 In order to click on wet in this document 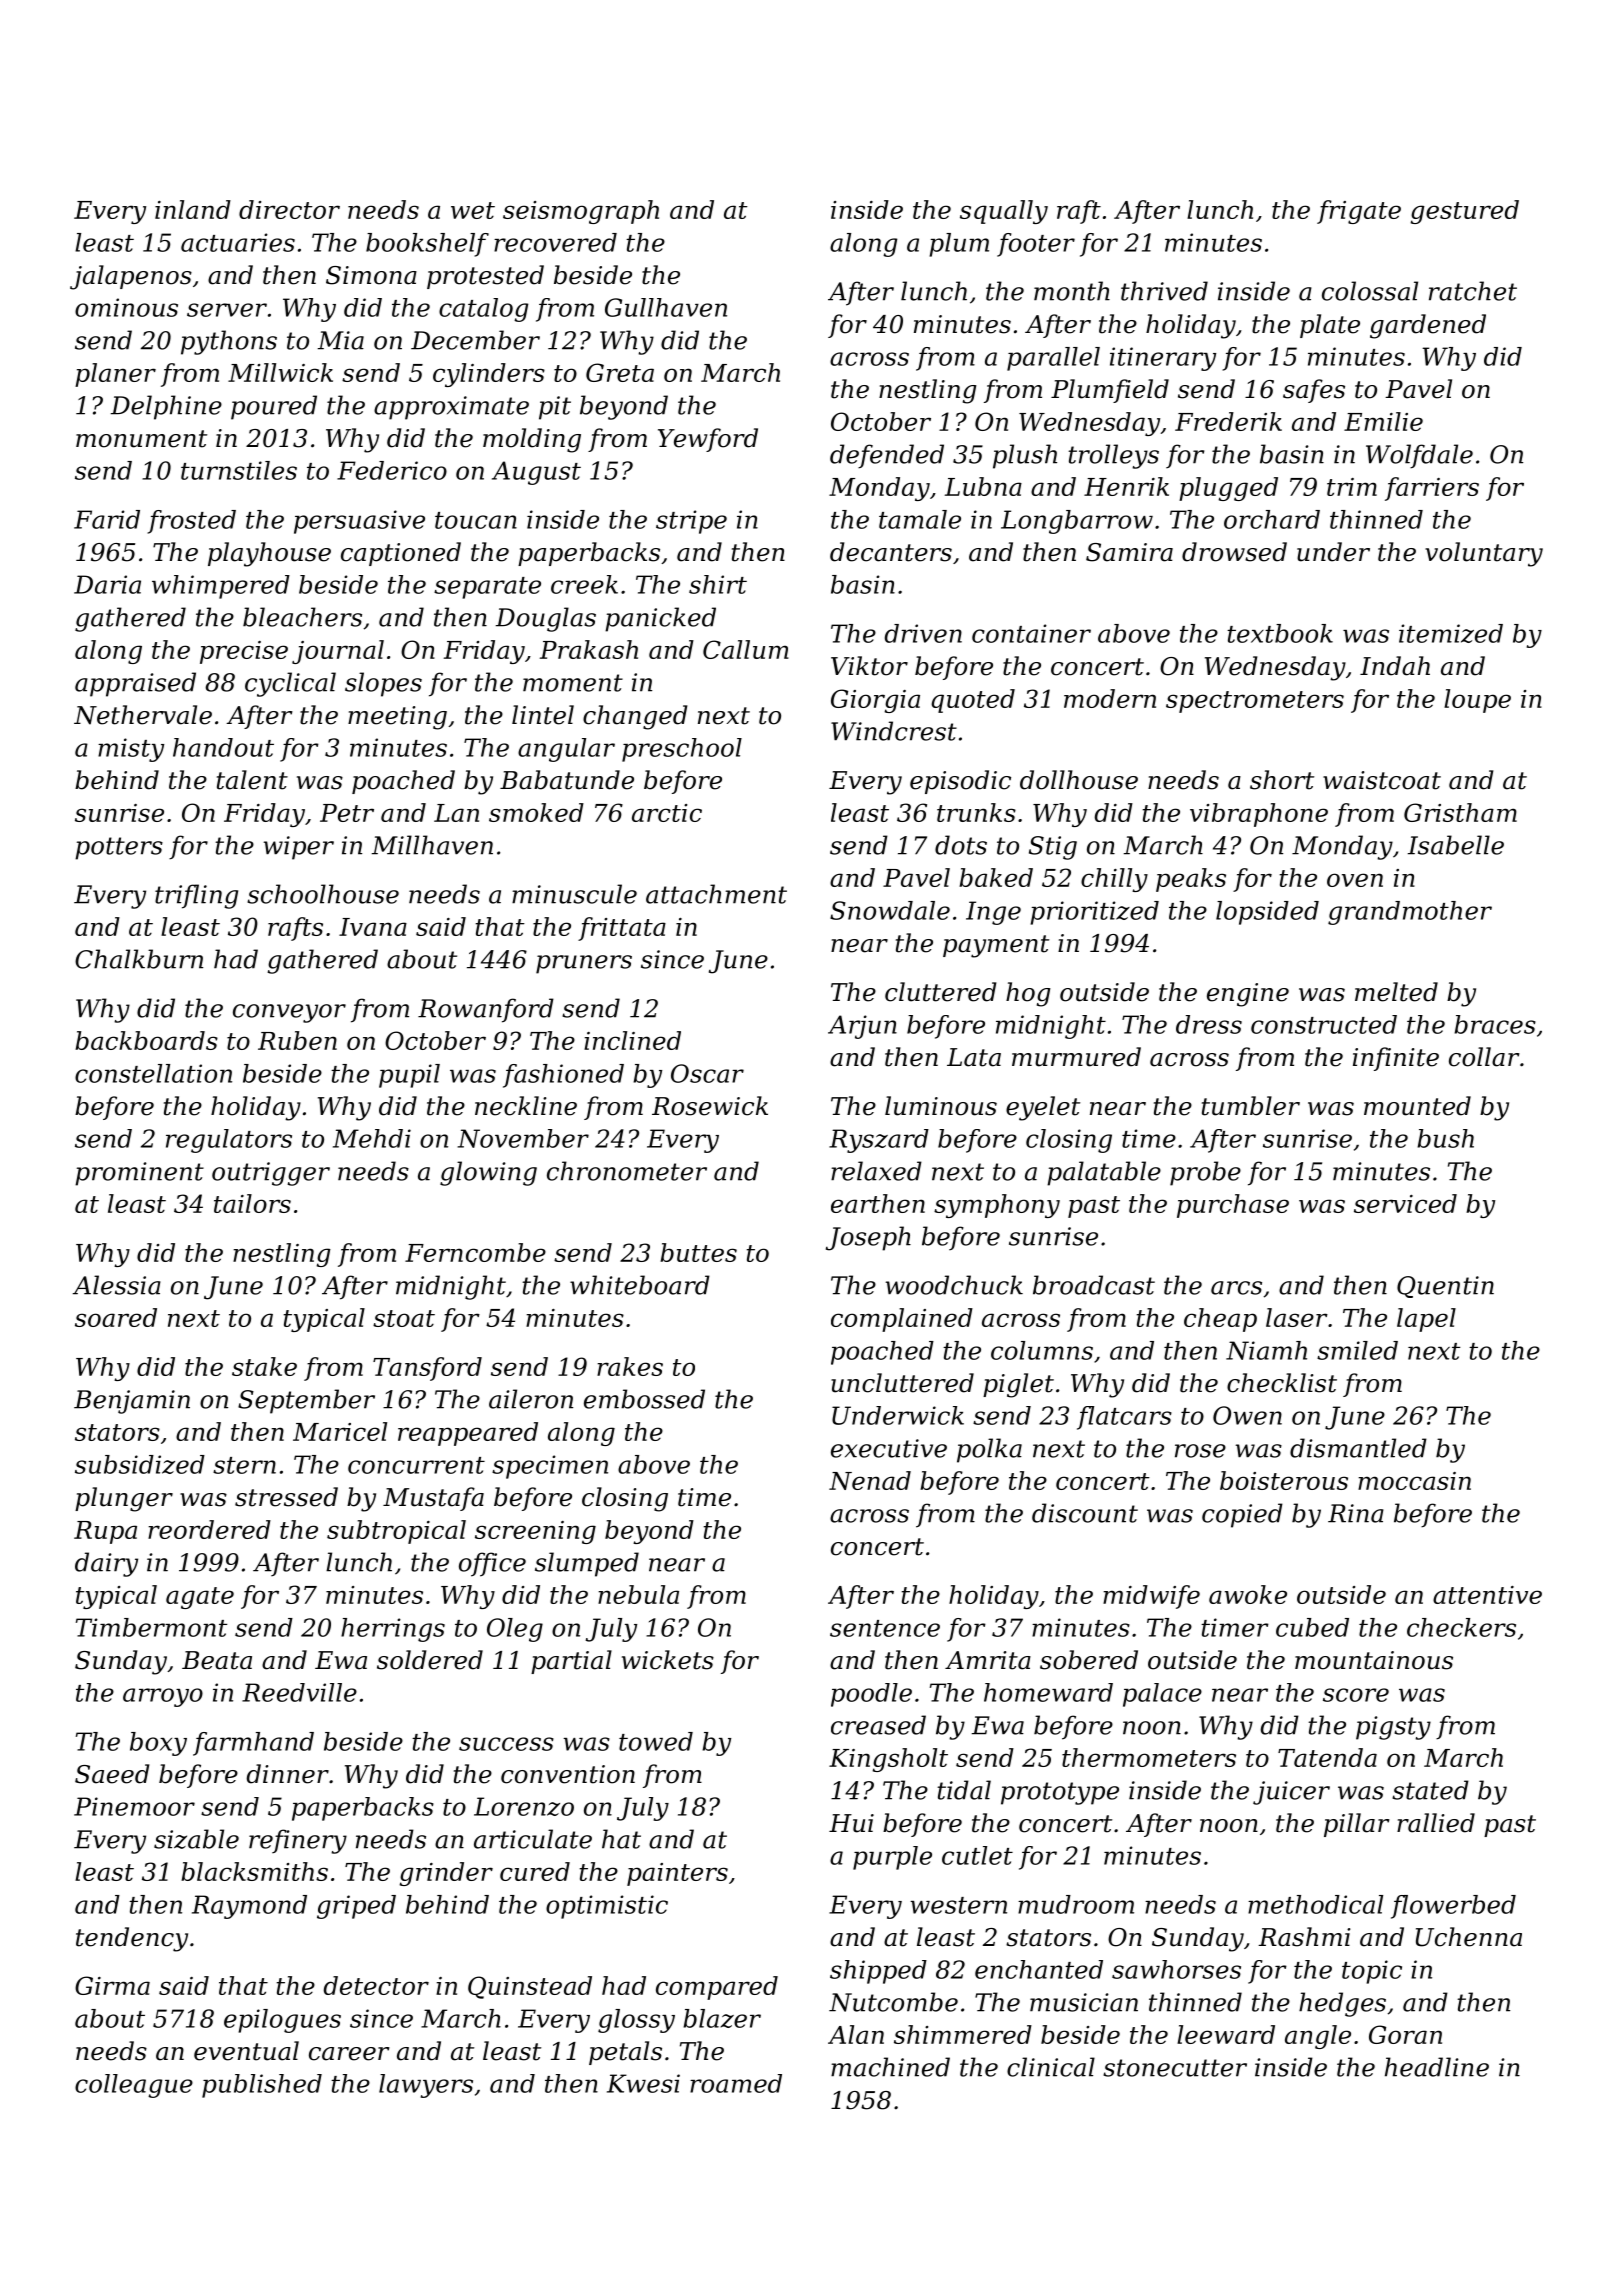, I will do `click(473, 210)`.
